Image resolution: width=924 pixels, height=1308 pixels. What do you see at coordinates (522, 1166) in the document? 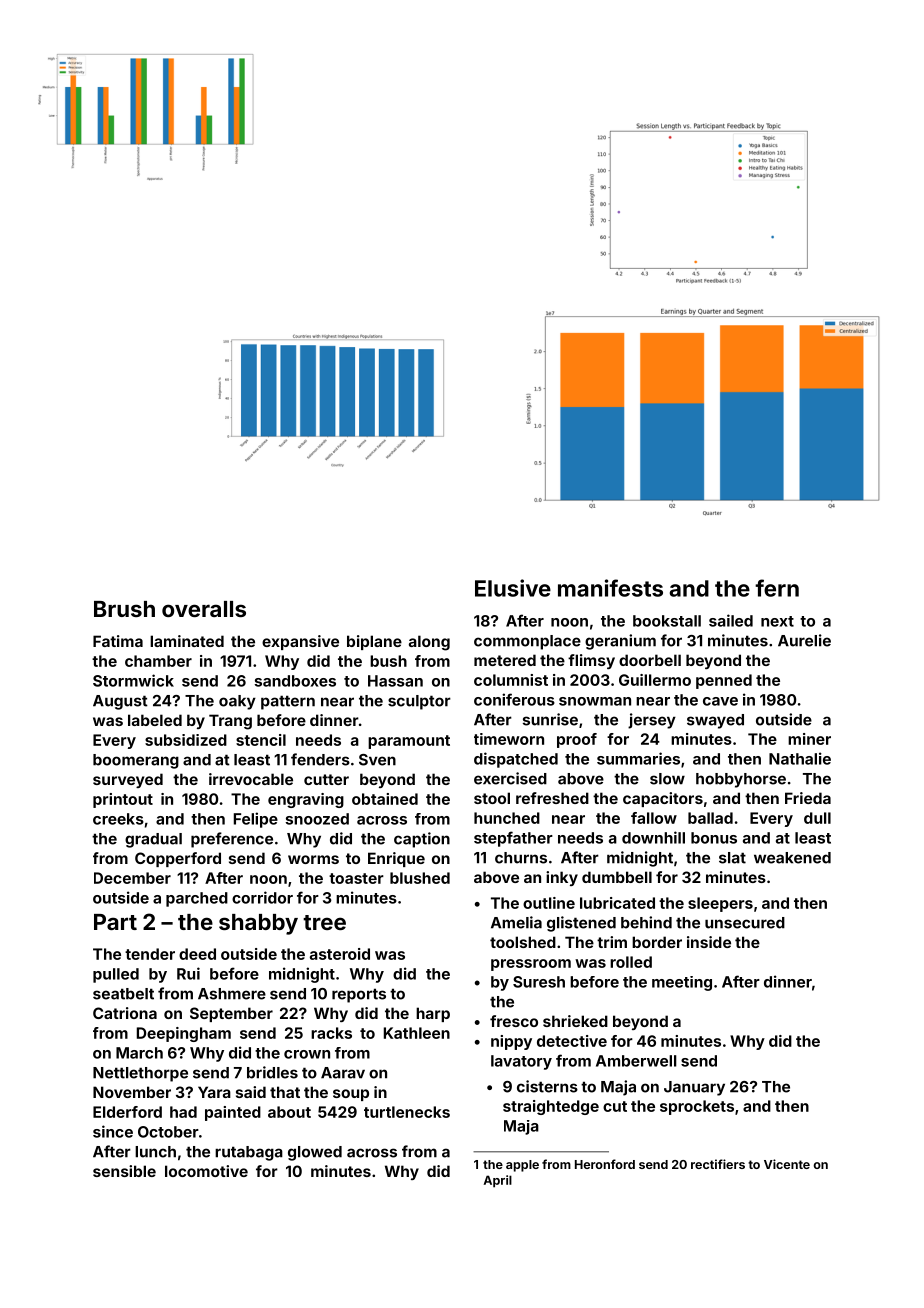
I see `apple` at bounding box center [522, 1166].
